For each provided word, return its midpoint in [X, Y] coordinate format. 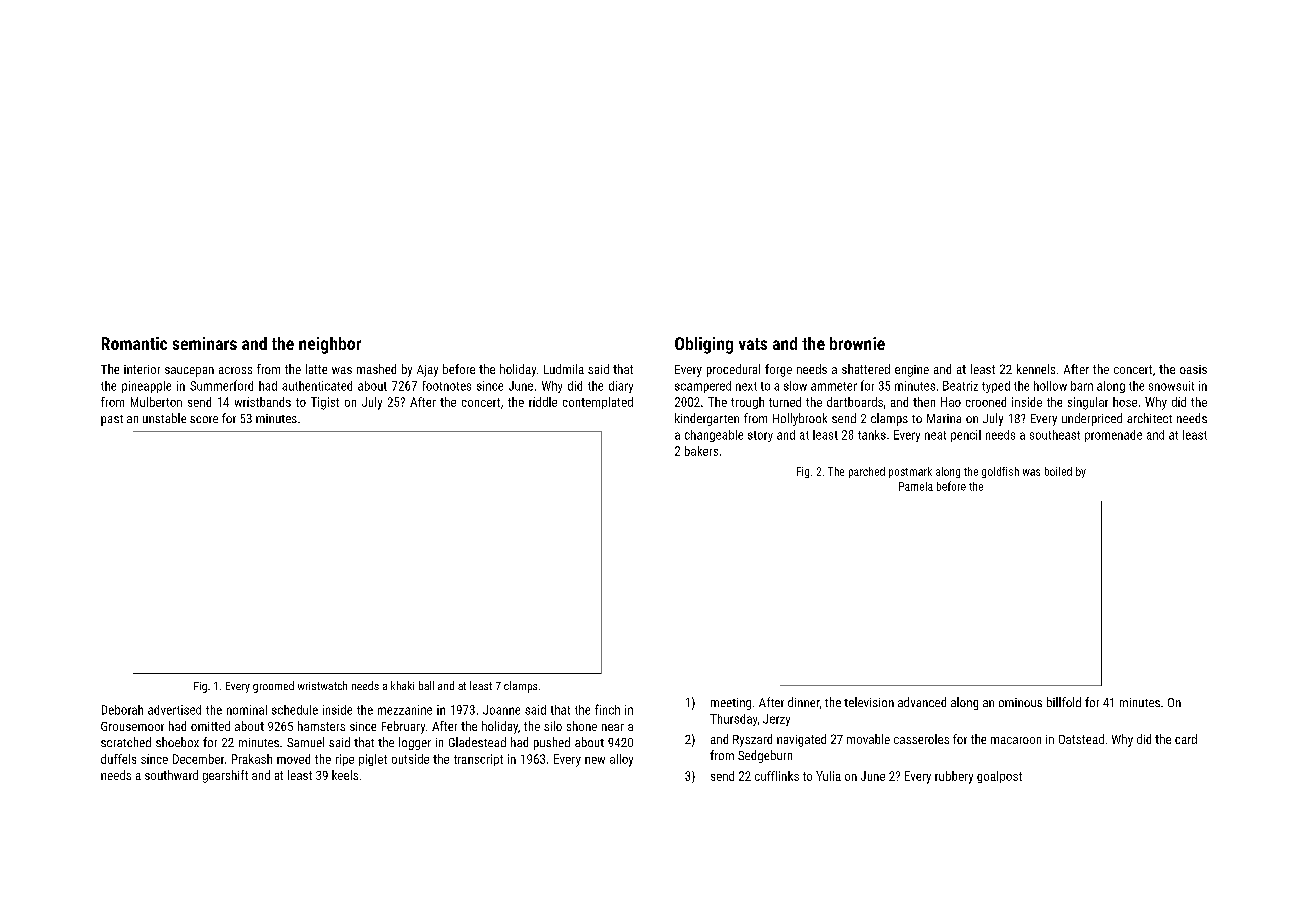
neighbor [330, 345]
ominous [1020, 702]
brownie [857, 343]
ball [426, 685]
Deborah [122, 710]
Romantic [134, 343]
